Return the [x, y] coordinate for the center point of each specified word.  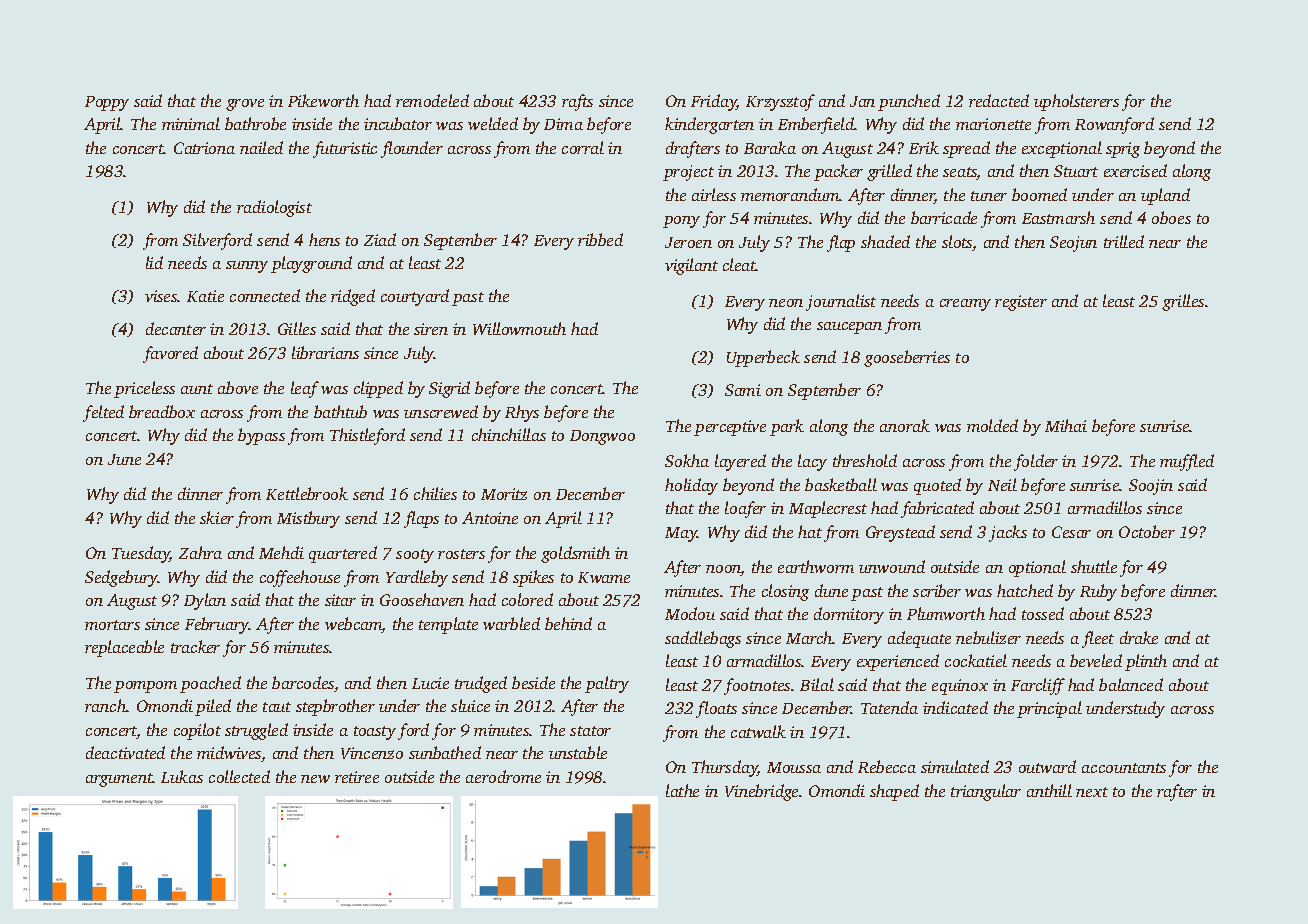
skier [217, 517]
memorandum [790, 194]
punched [909, 102]
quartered [343, 554]
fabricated [937, 509]
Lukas [182, 776]
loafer [745, 509]
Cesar [1071, 532]
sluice [470, 705]
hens [324, 239]
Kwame [604, 577]
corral [583, 147]
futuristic [345, 149]
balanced [1131, 684]
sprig [1123, 150]
